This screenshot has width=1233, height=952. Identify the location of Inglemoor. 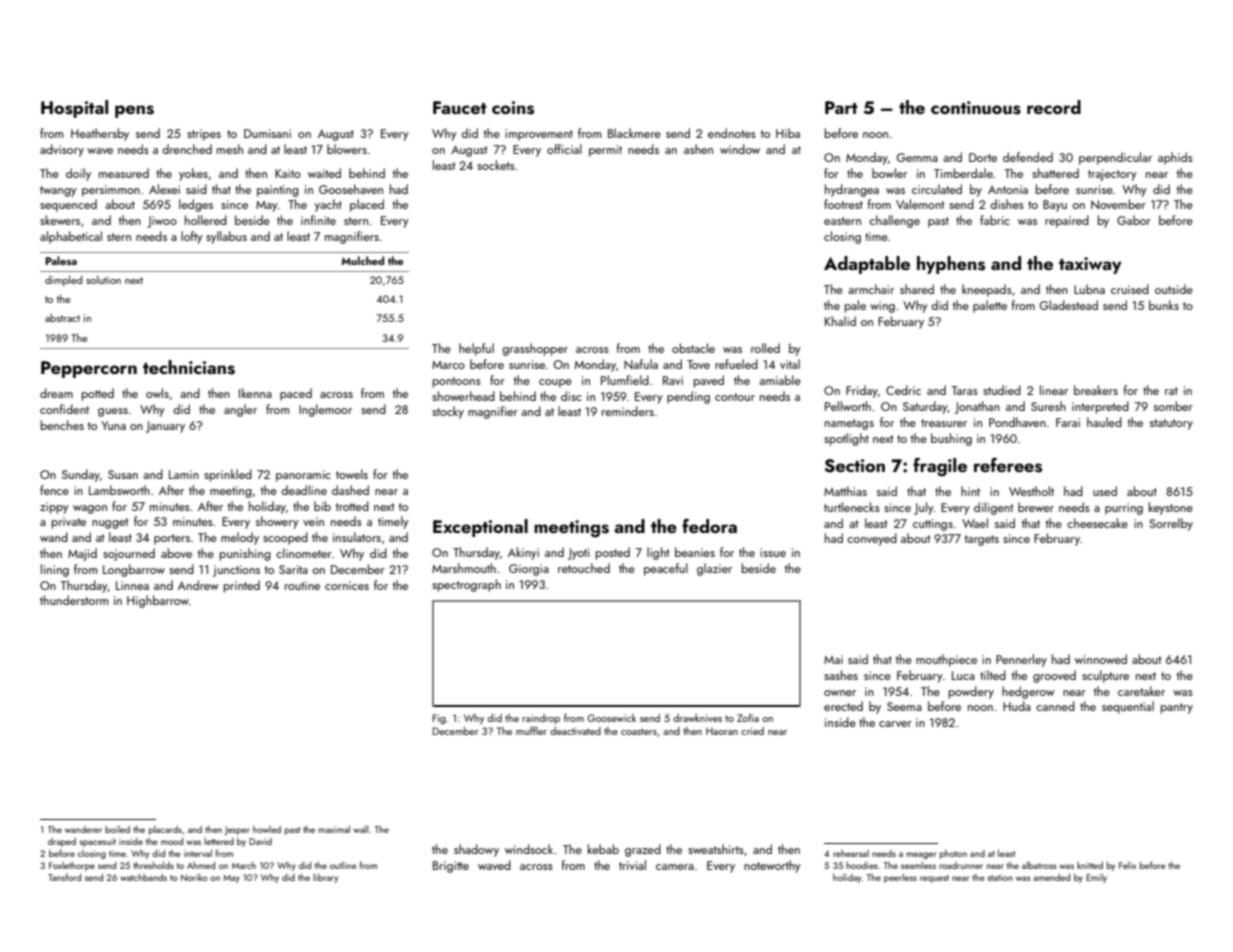
(325, 410).
